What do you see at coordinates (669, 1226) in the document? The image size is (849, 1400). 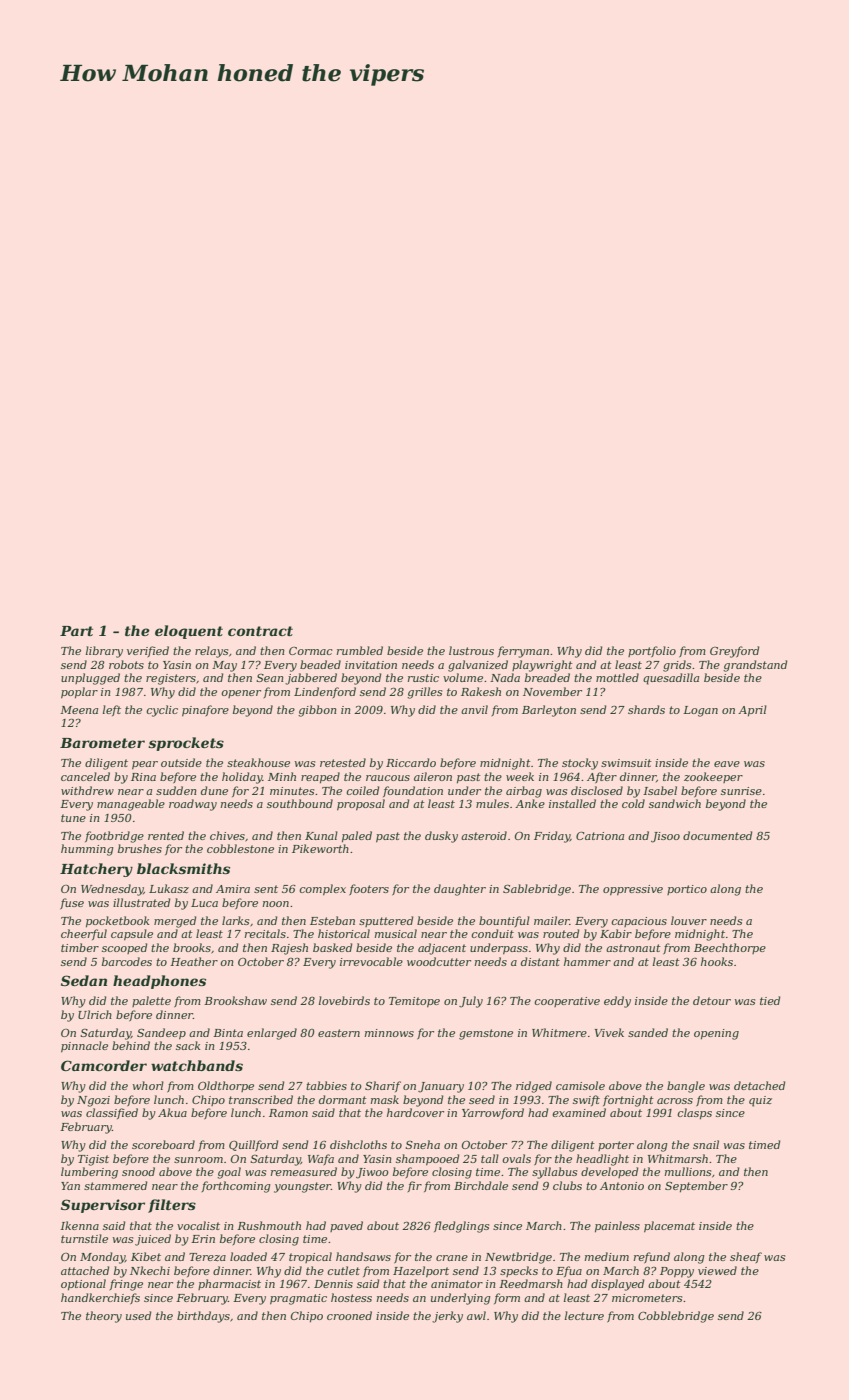 I see `placemat` at bounding box center [669, 1226].
